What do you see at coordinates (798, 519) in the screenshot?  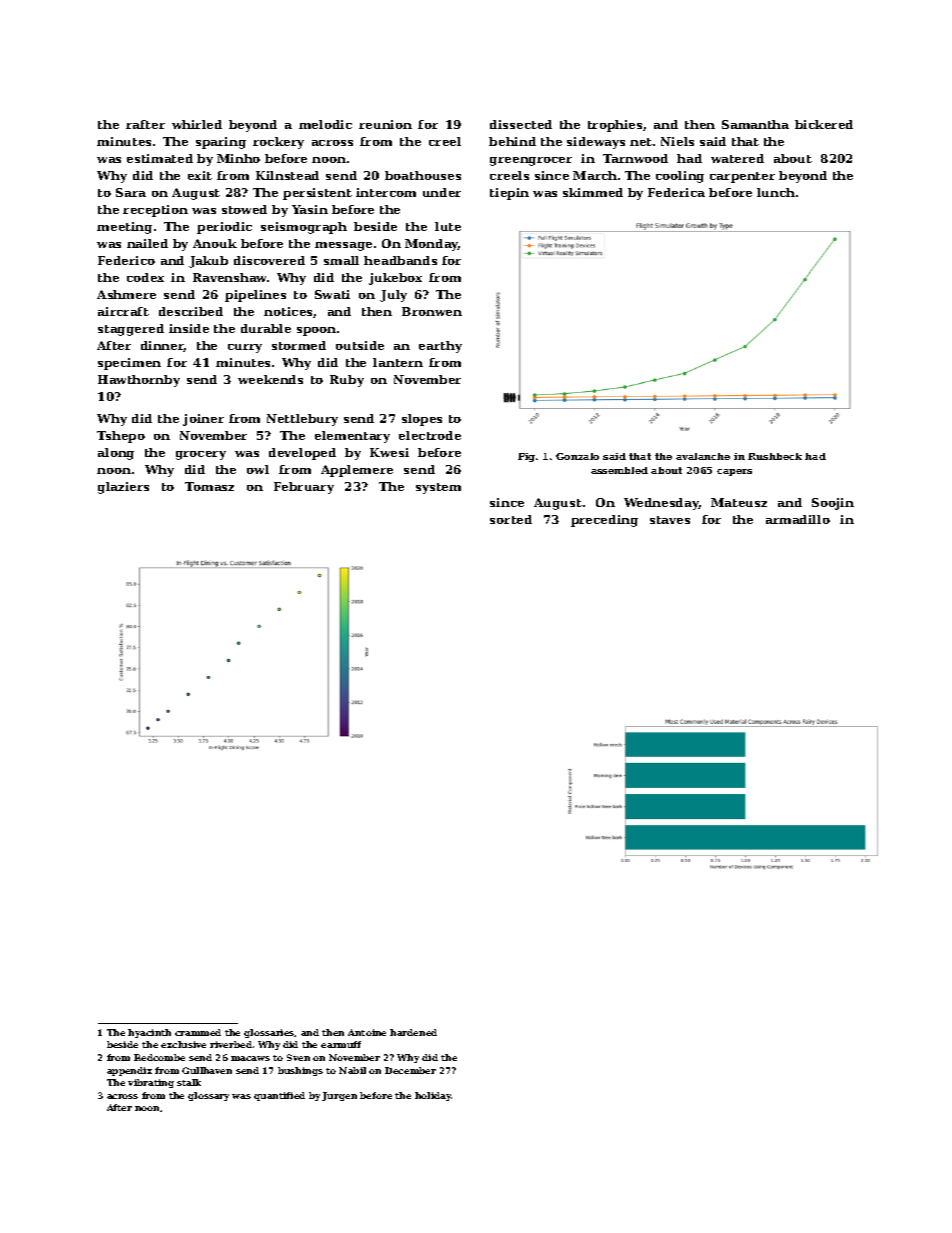 I see `armadillo` at bounding box center [798, 519].
